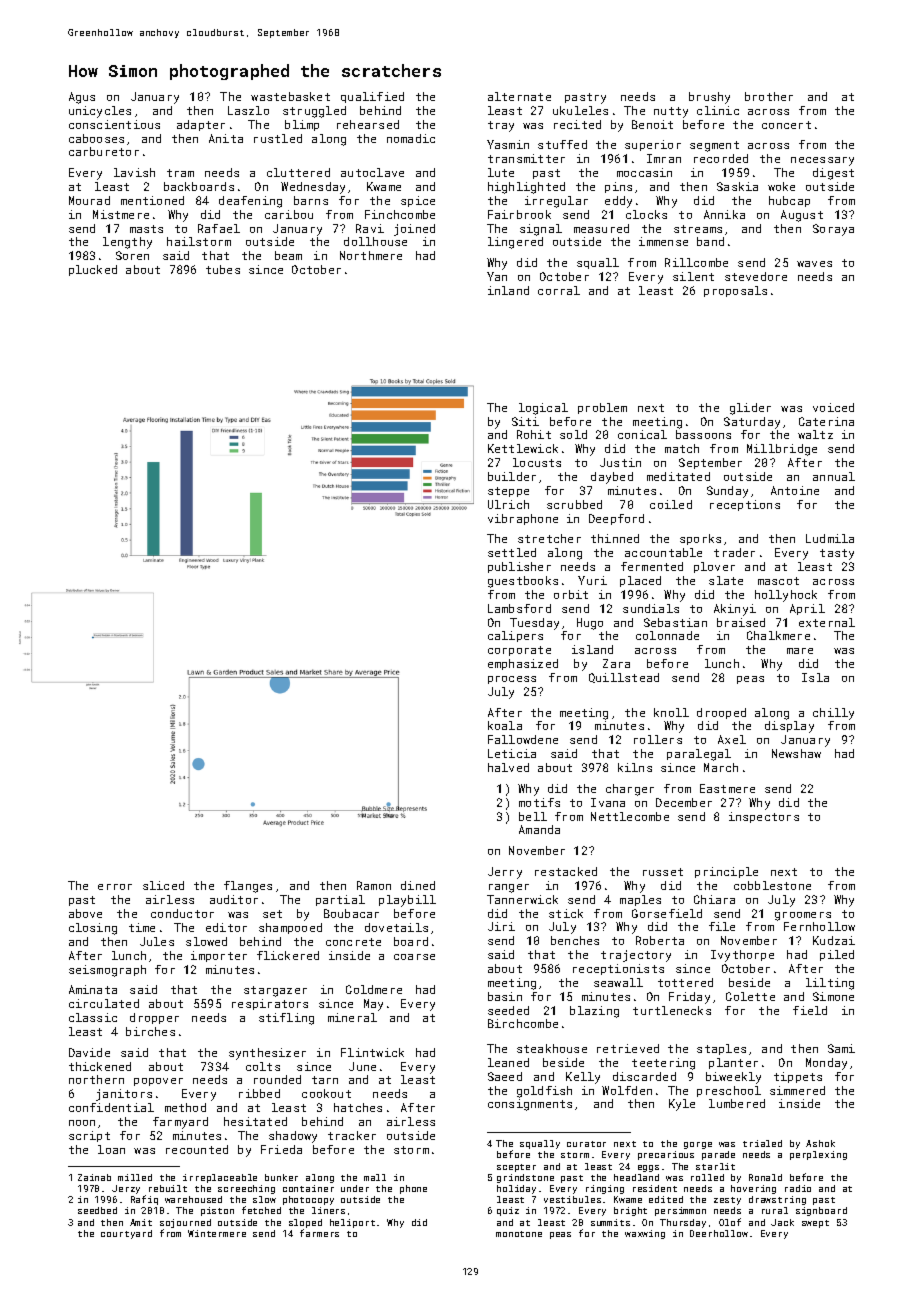  What do you see at coordinates (733, 1078) in the screenshot?
I see `biweekly` at bounding box center [733, 1078].
